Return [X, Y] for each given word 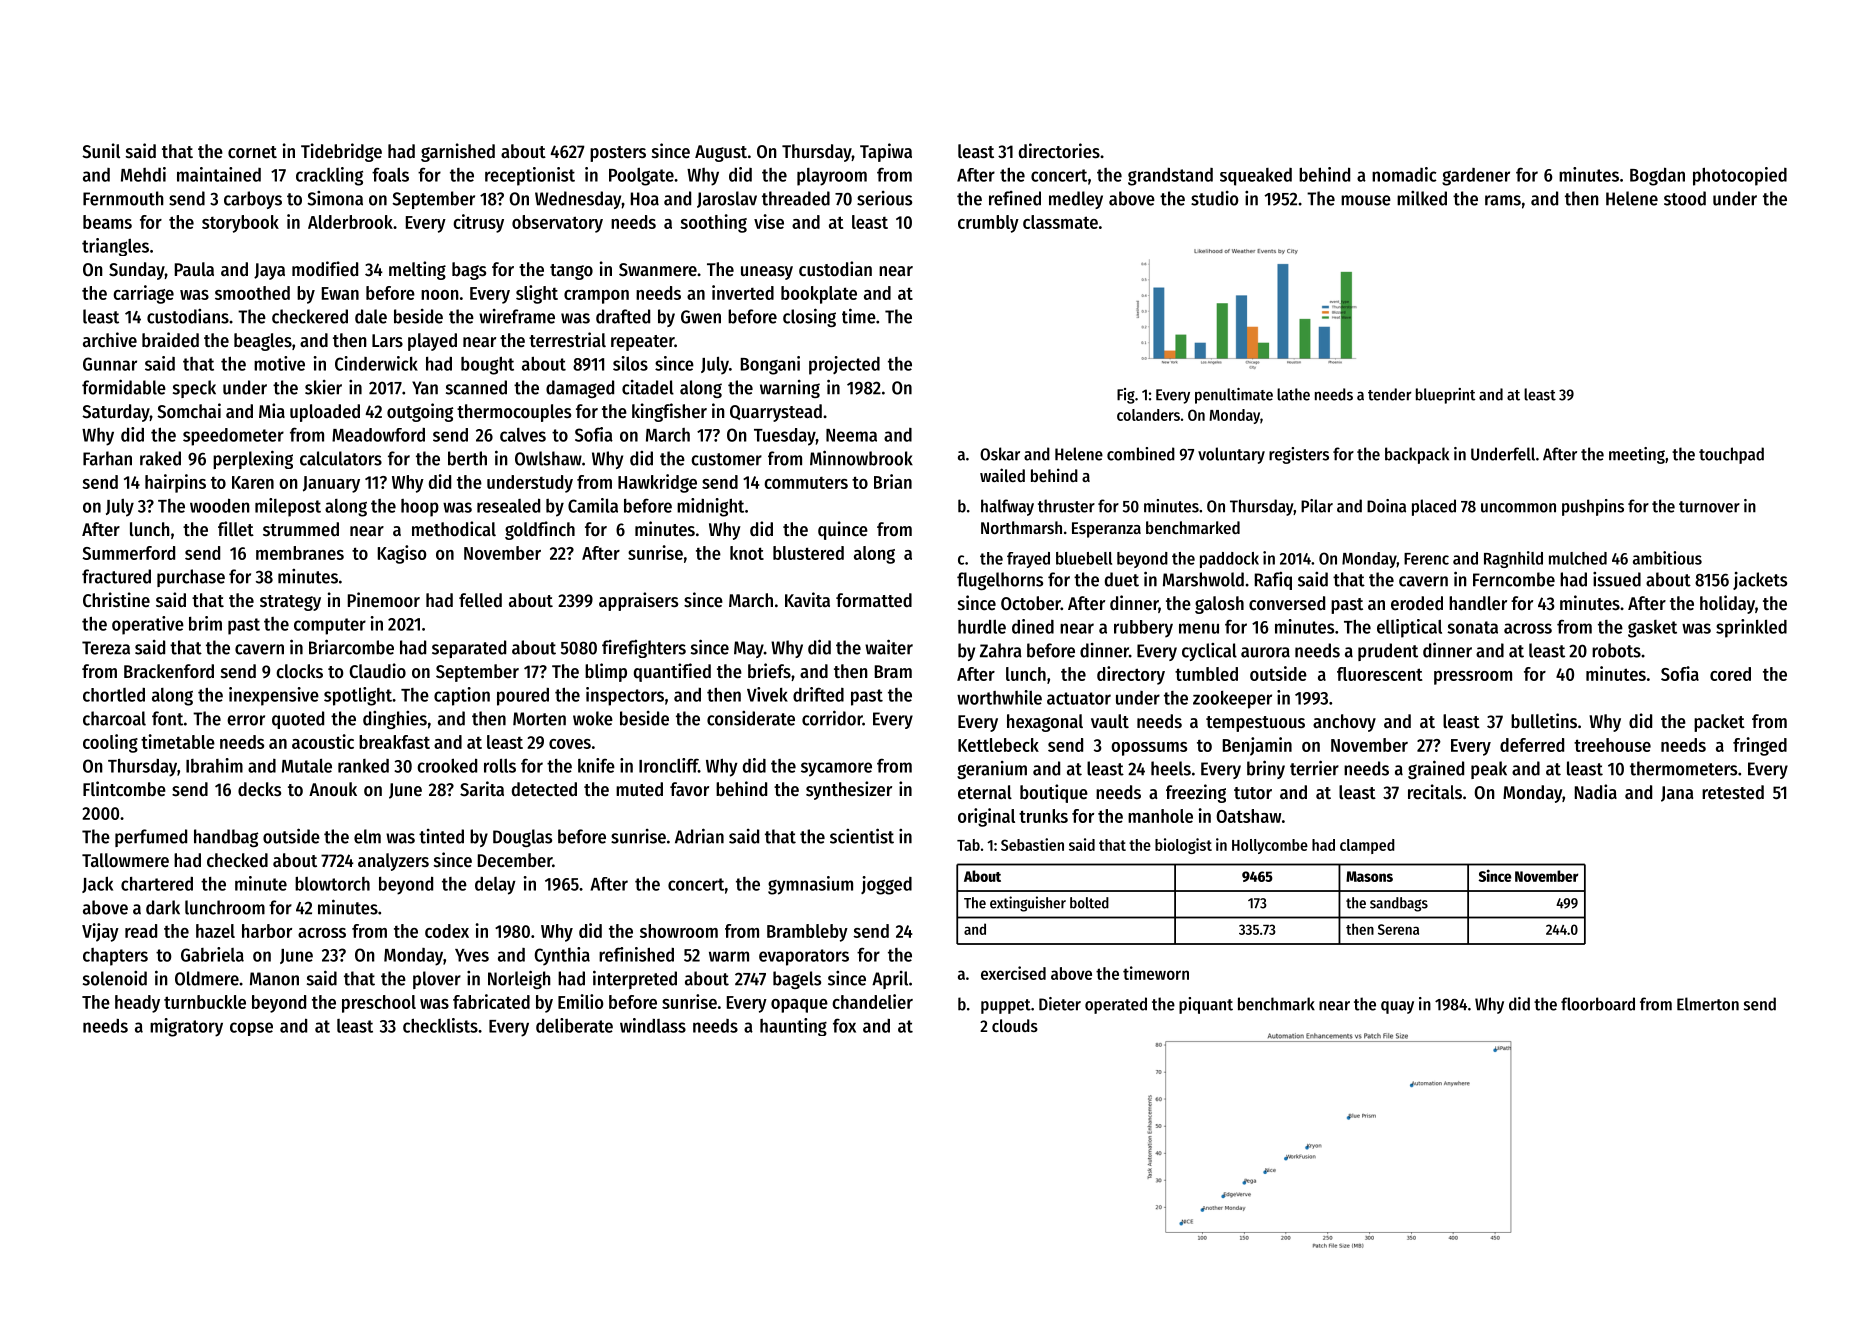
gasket [1652, 629]
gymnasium [810, 885]
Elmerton [1708, 1004]
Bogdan [1657, 176]
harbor [267, 931]
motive [279, 363]
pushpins [1593, 507]
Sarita [482, 789]
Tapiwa [886, 152]
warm [729, 956]
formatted [874, 600]
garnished [458, 152]
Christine [116, 599]
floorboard [1598, 1004]
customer [726, 459]
